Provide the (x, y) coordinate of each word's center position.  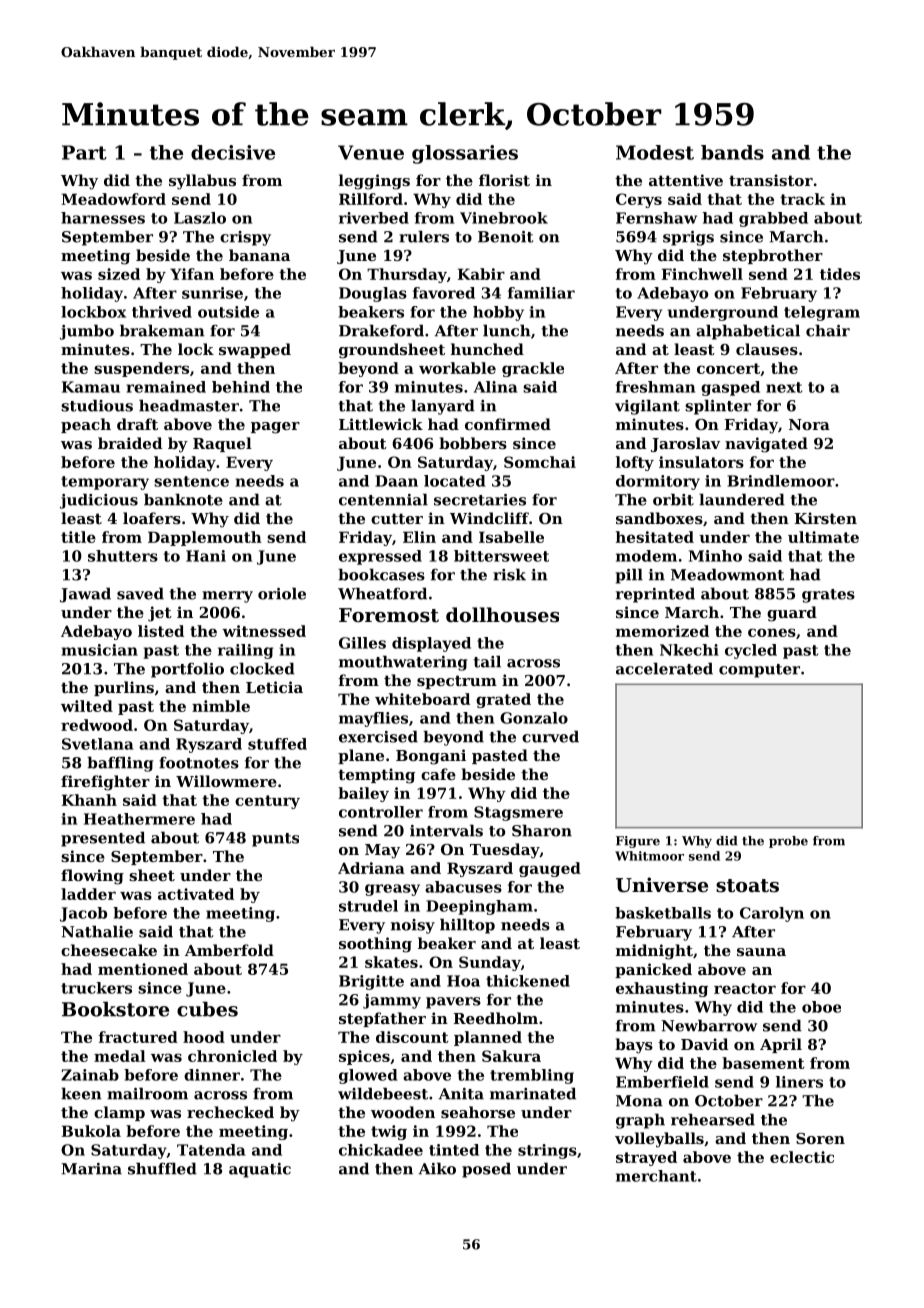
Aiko (437, 1168)
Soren (820, 1138)
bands (732, 152)
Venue (371, 152)
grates (828, 596)
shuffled (162, 1168)
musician (99, 650)
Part (84, 152)
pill (629, 576)
